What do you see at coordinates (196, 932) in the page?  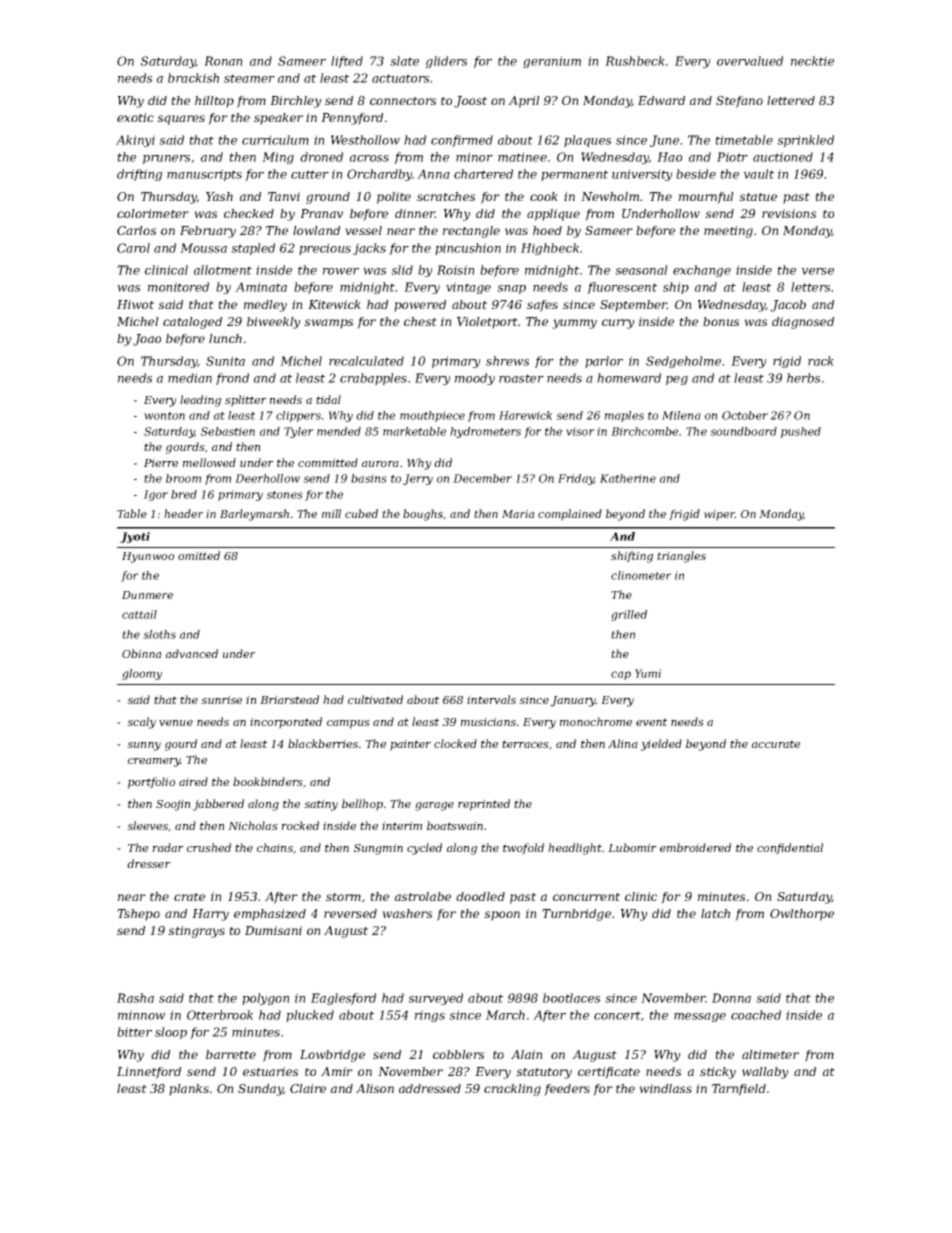 I see `stingrays` at bounding box center [196, 932].
